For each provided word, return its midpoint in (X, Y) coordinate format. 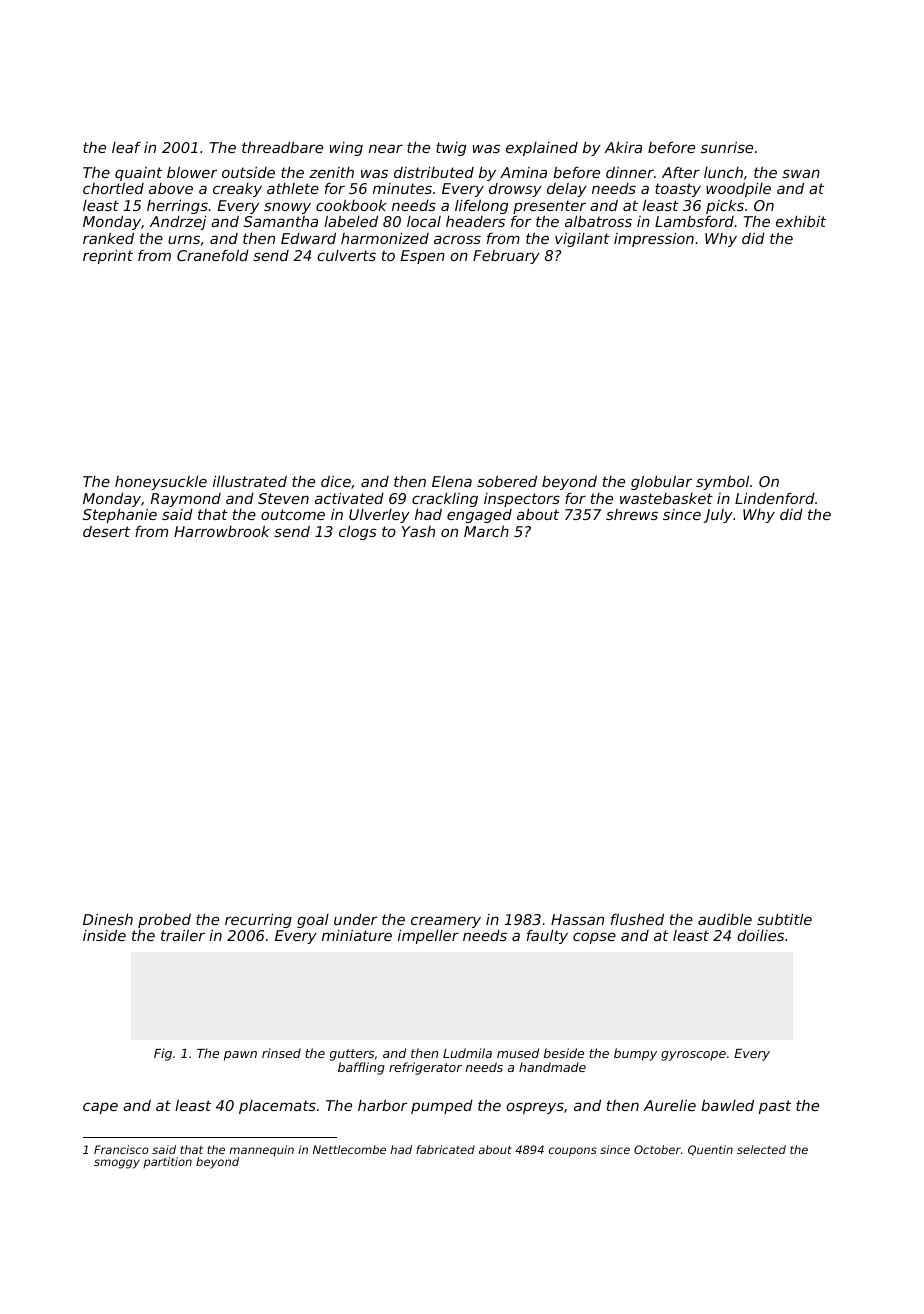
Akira (623, 147)
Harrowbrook (222, 531)
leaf (126, 147)
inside (104, 935)
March (486, 531)
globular (661, 482)
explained (542, 149)
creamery (446, 923)
